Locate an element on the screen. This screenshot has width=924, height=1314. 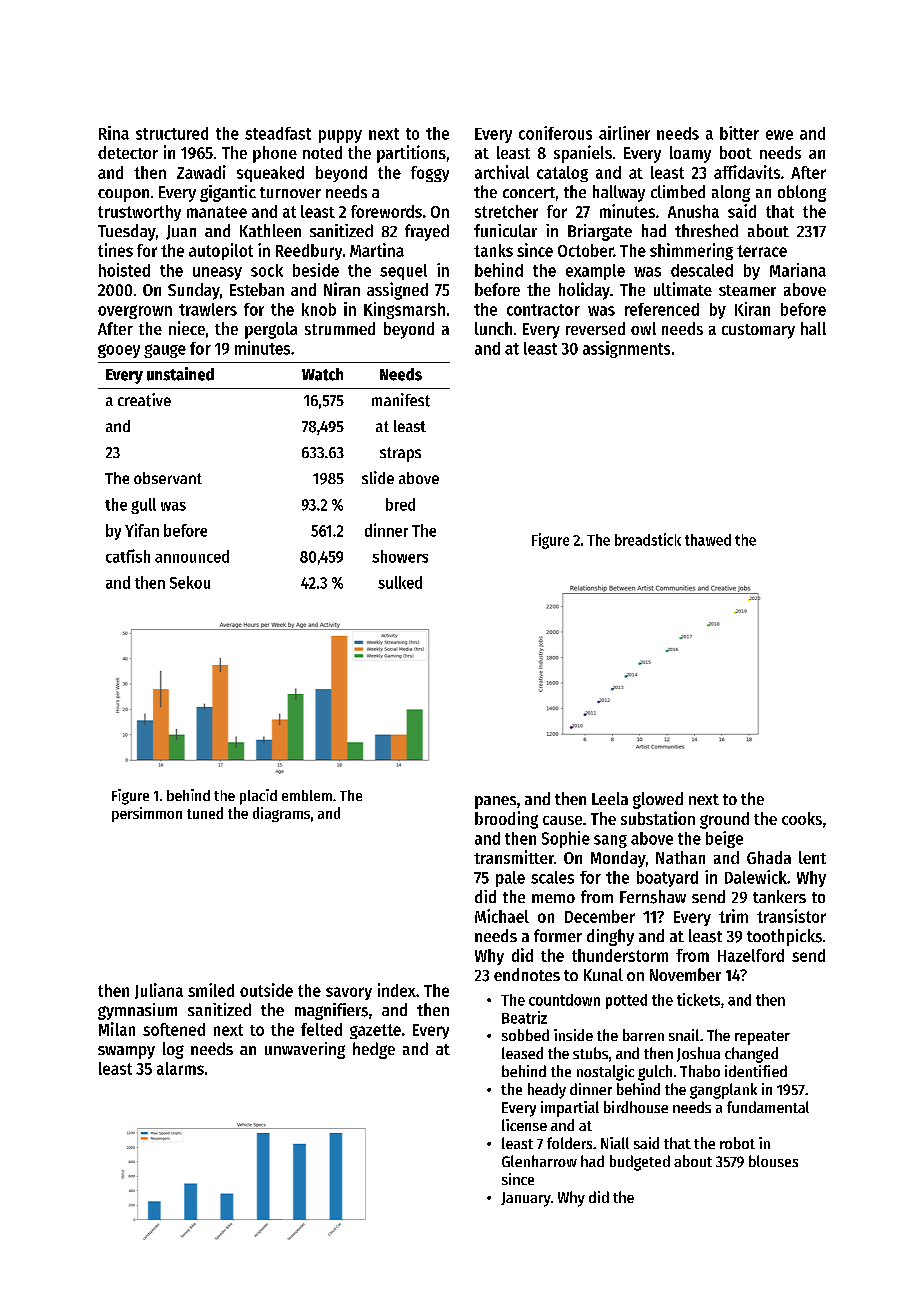
noted is located at coordinates (322, 152).
